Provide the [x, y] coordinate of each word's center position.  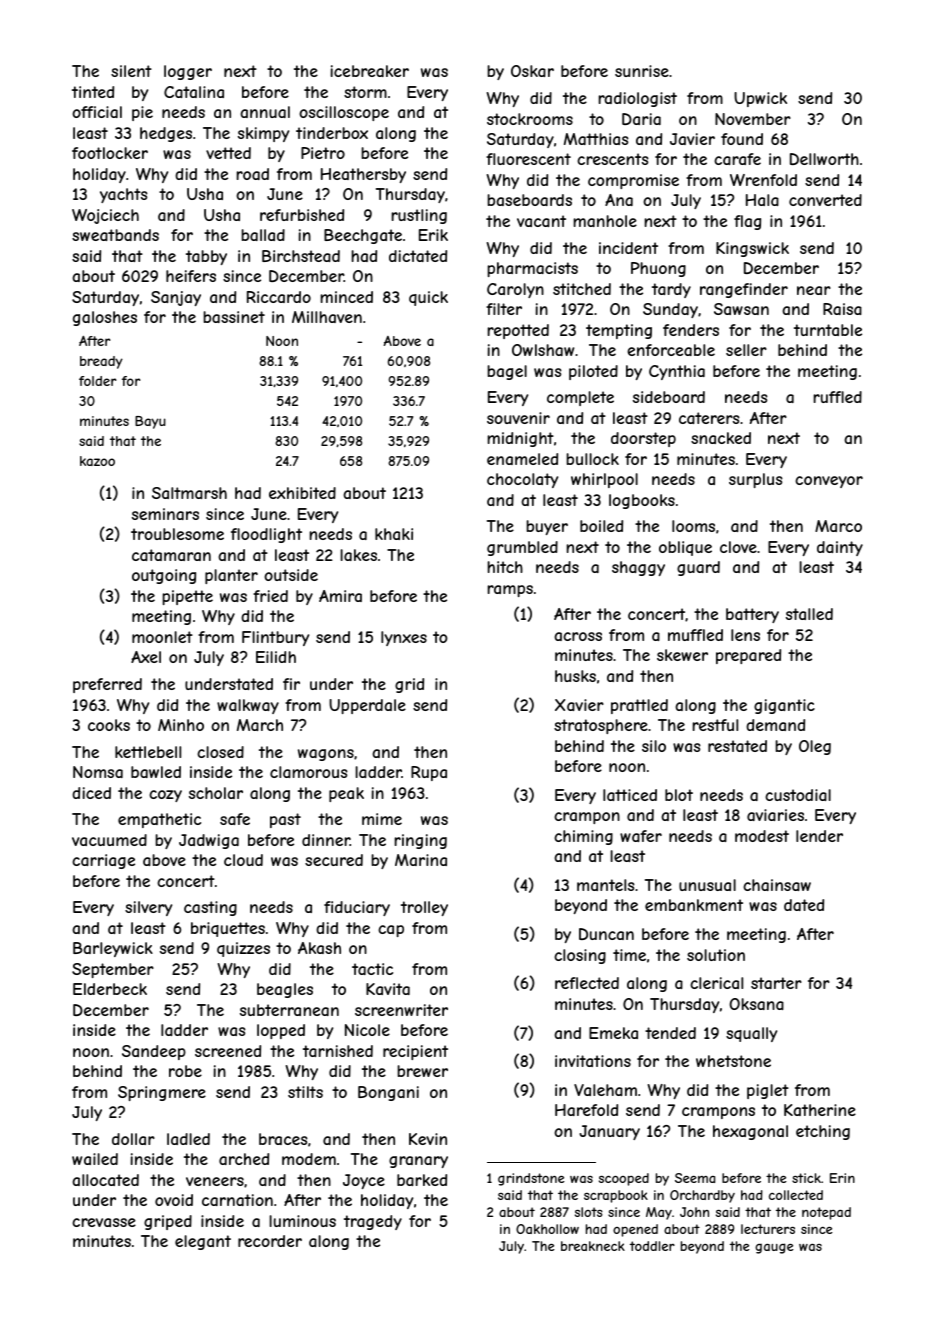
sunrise [642, 71]
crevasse [104, 1222]
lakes [358, 555]
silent [131, 71]
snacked [721, 438]
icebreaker [370, 71]
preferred [107, 685]
